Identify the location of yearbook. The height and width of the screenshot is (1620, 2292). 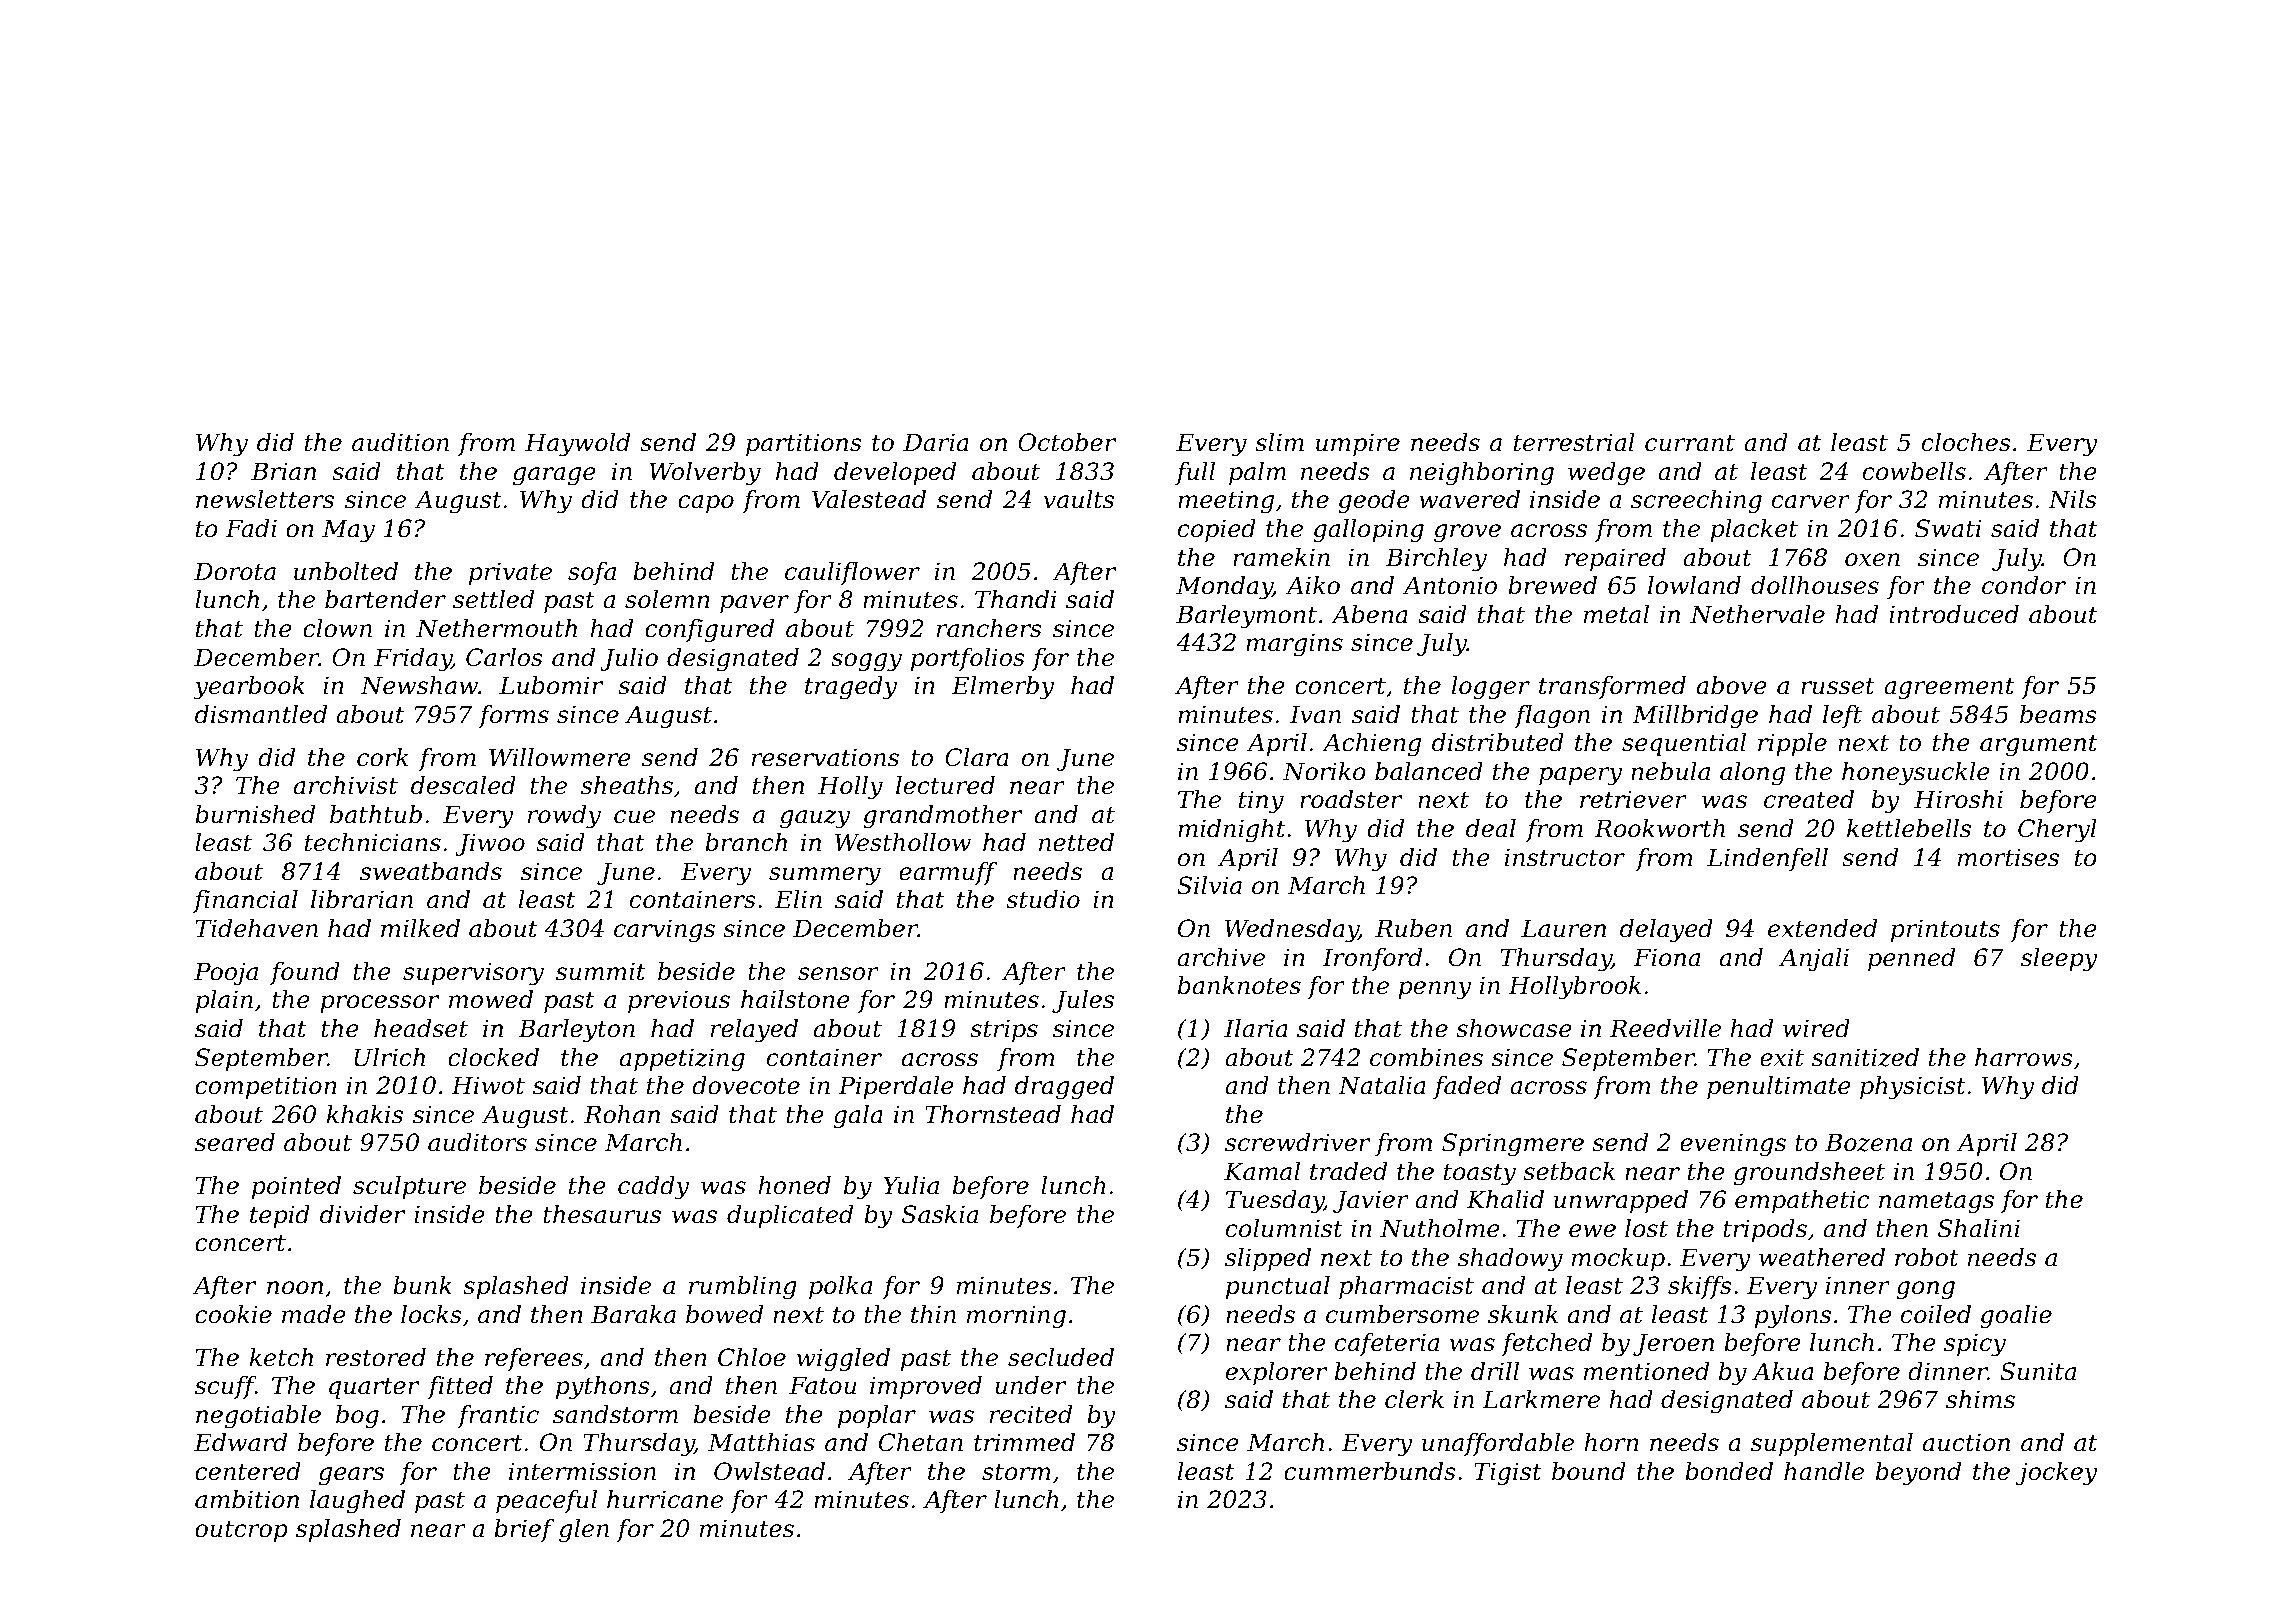
(249, 688).
